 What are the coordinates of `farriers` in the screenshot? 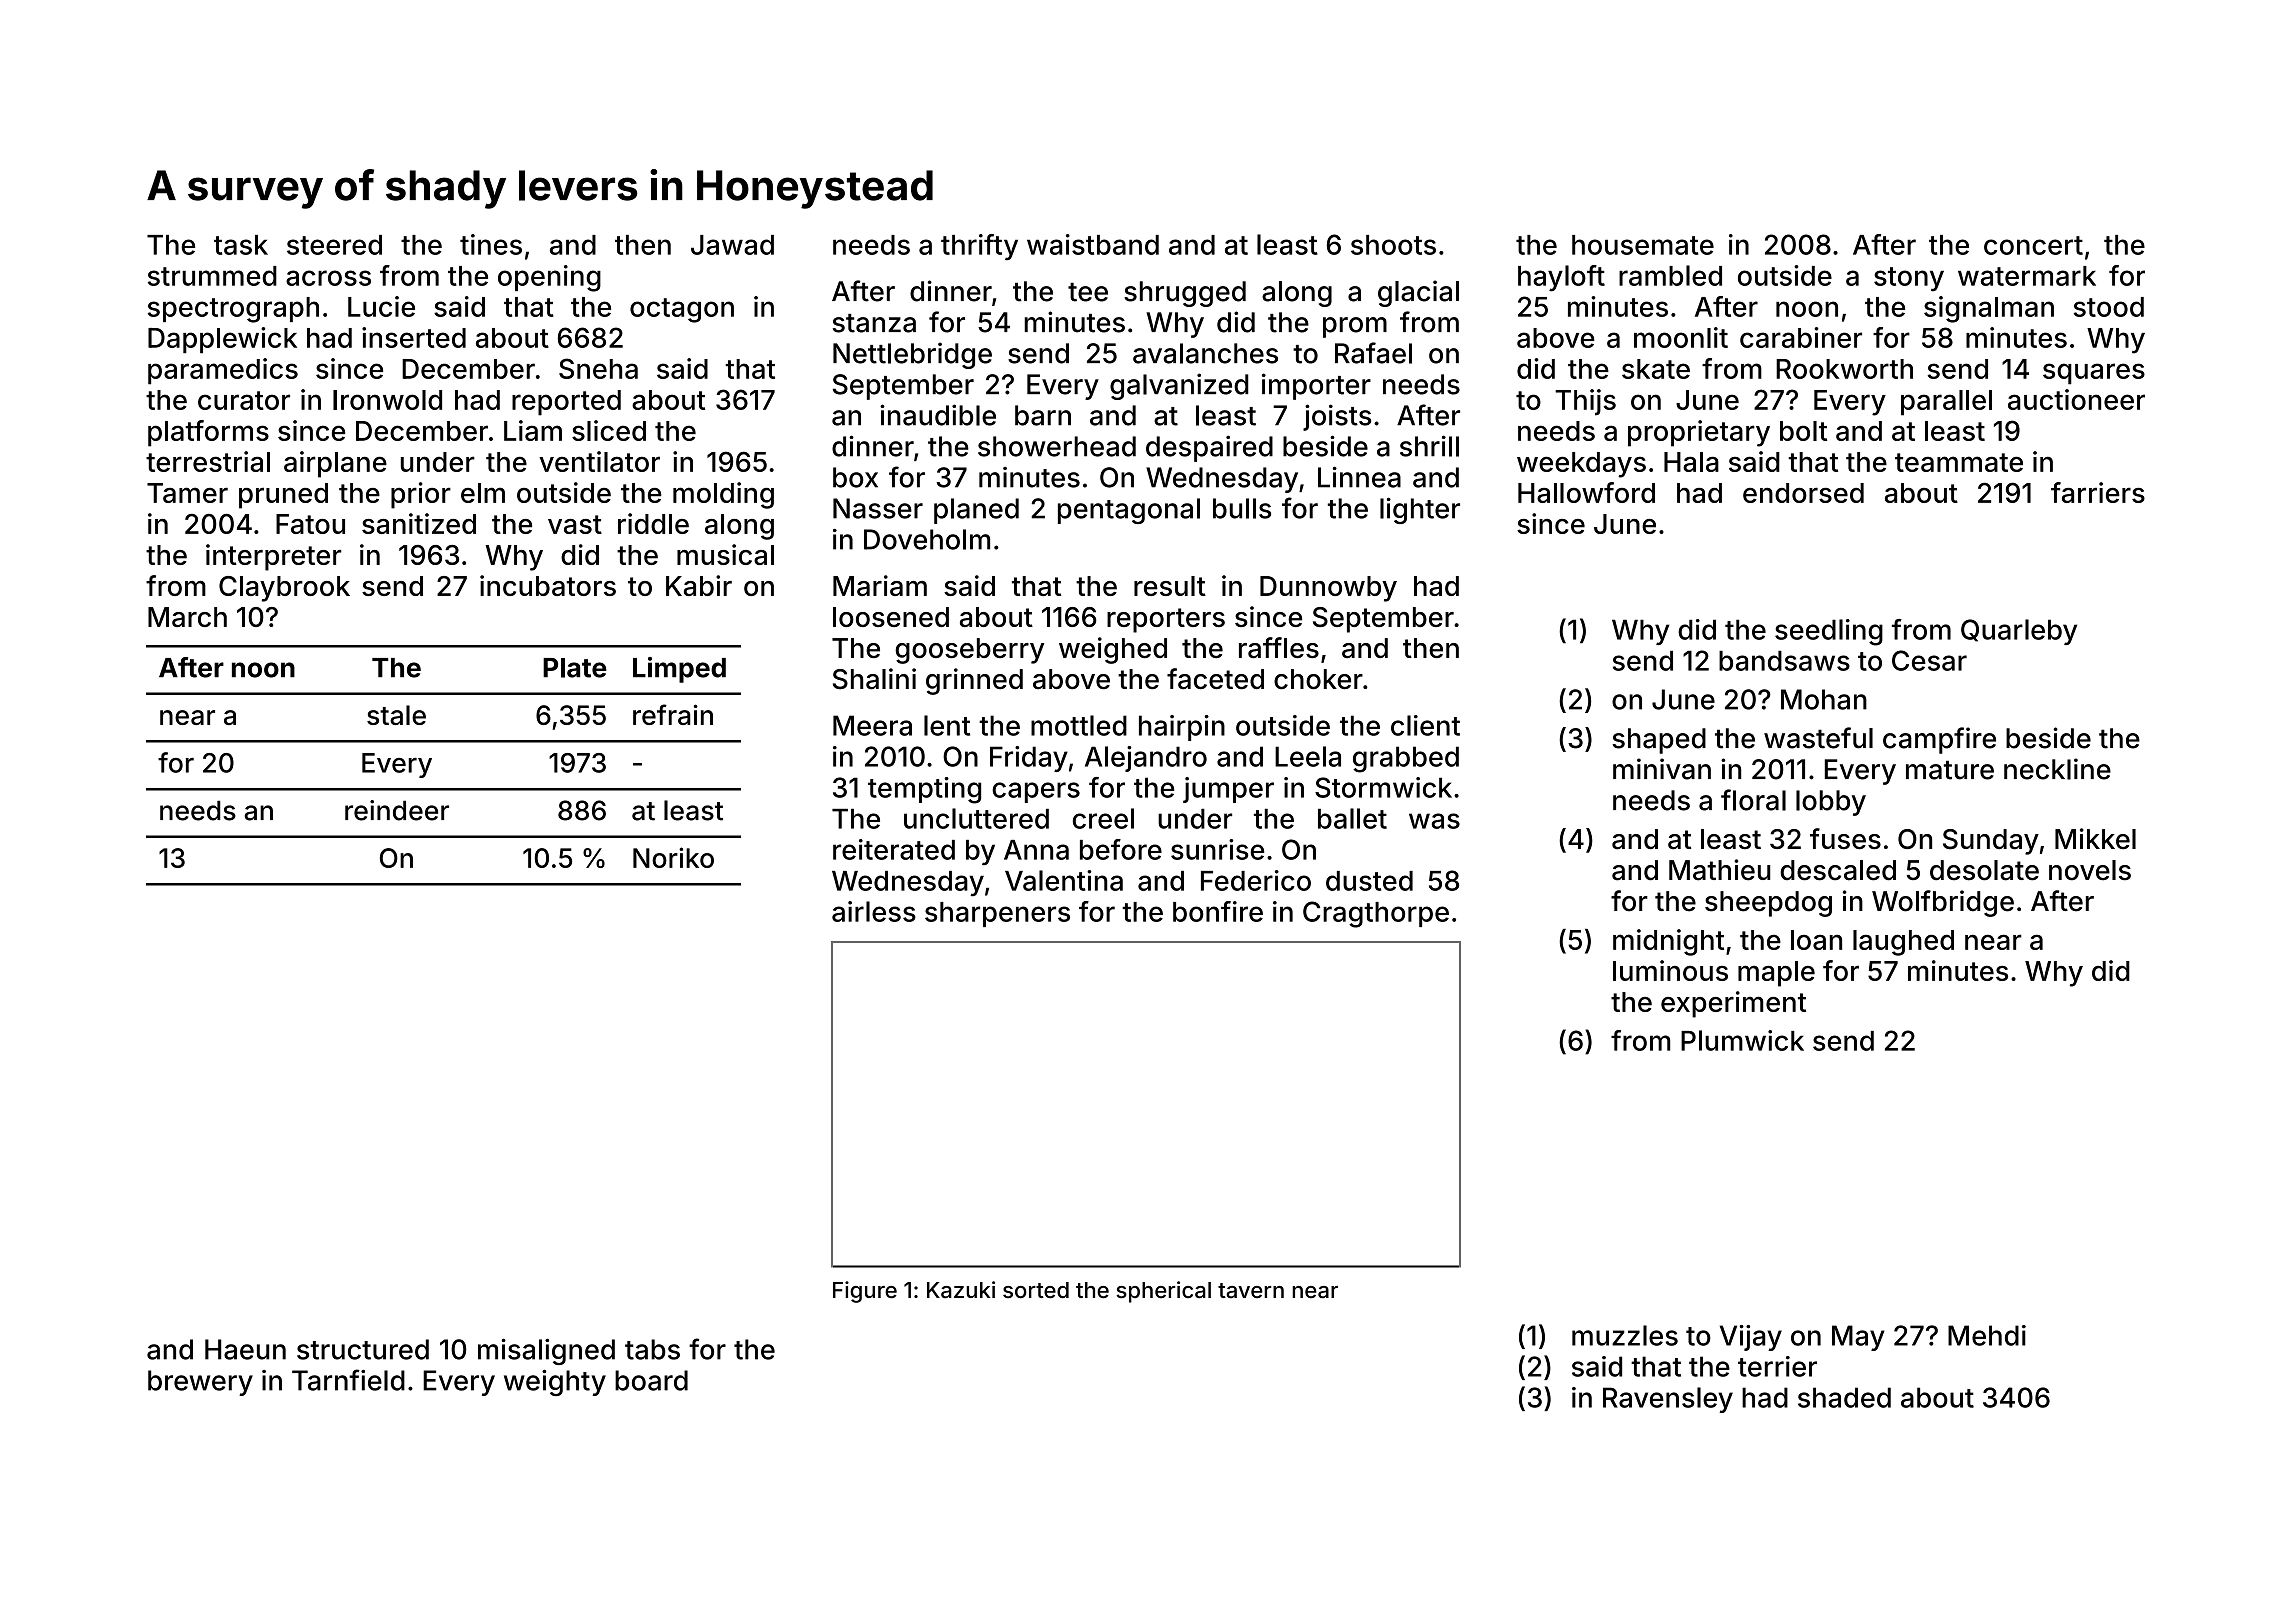 It's located at (2098, 492).
